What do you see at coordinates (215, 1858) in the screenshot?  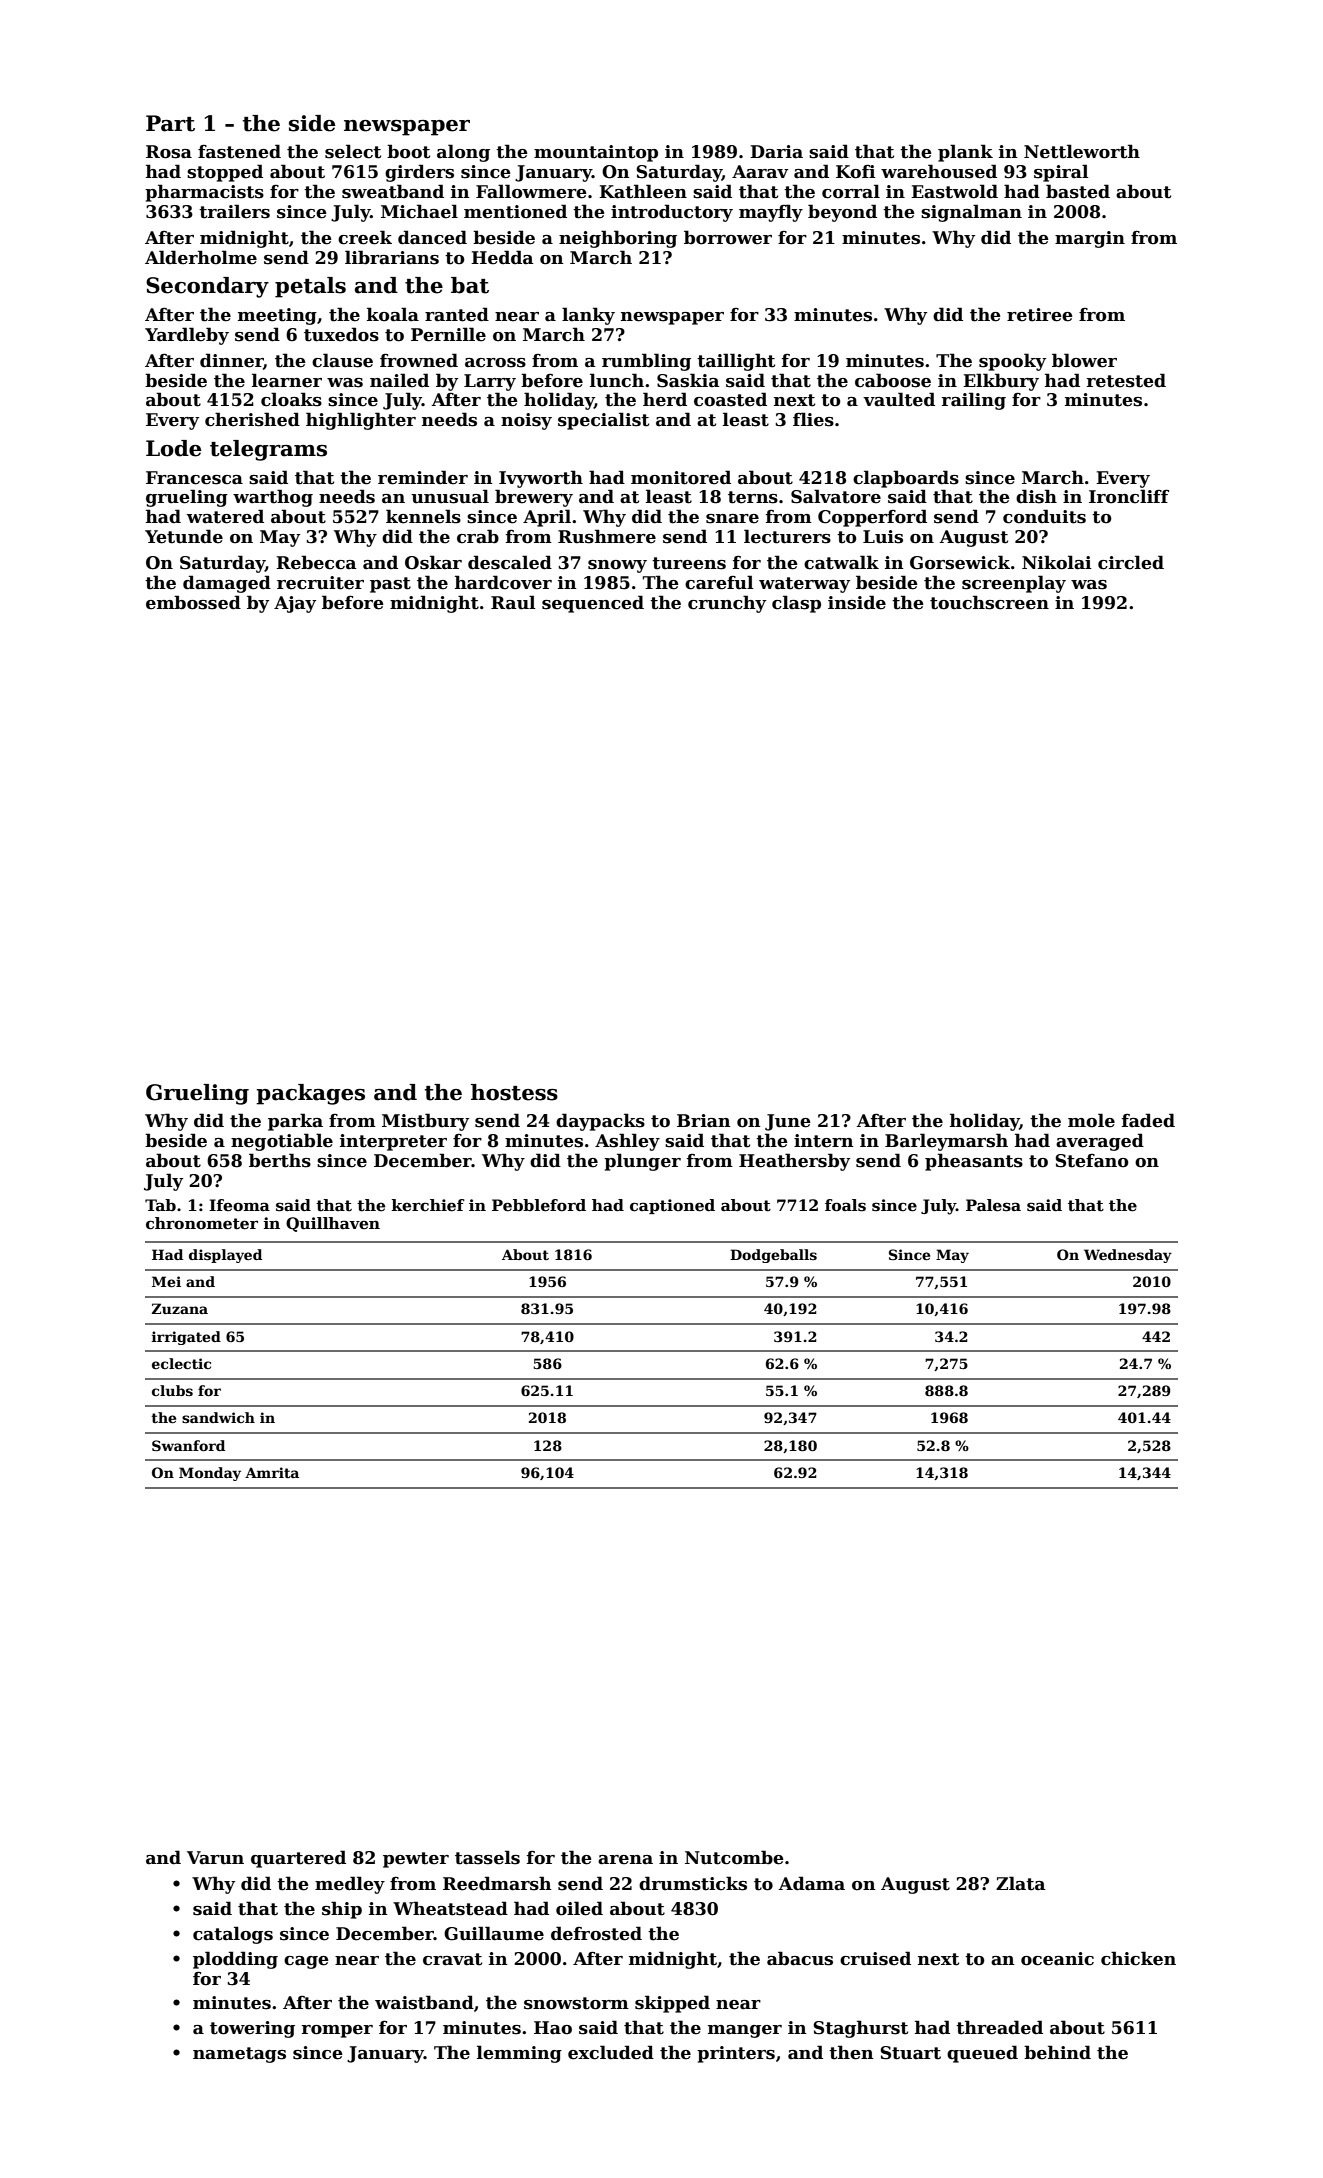 I see `Varun` at bounding box center [215, 1858].
